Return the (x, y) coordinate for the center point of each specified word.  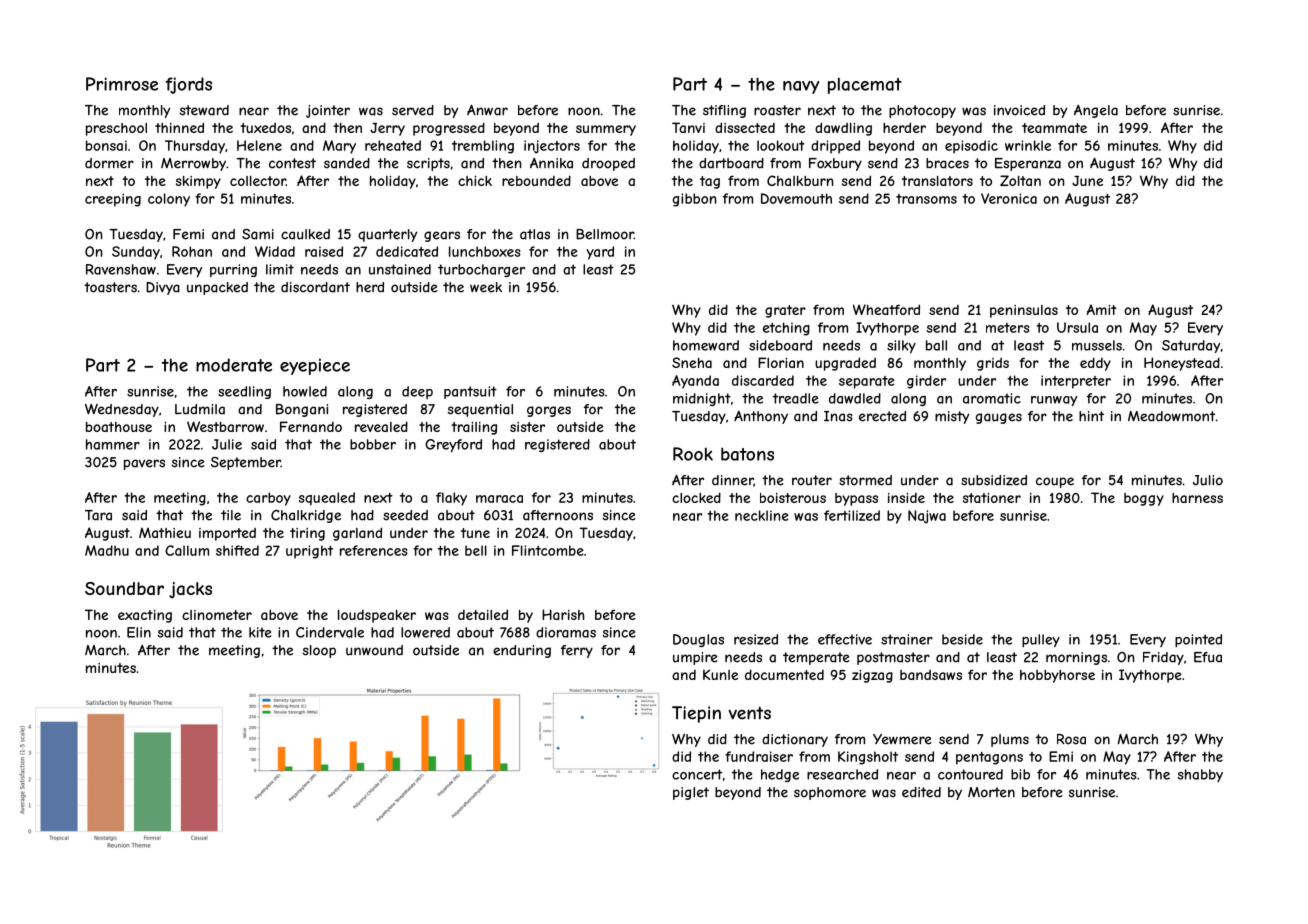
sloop (319, 651)
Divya (163, 288)
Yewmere (902, 739)
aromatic (992, 398)
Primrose (122, 84)
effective (845, 639)
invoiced (1019, 110)
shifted (237, 550)
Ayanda (695, 382)
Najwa (927, 517)
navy (801, 87)
